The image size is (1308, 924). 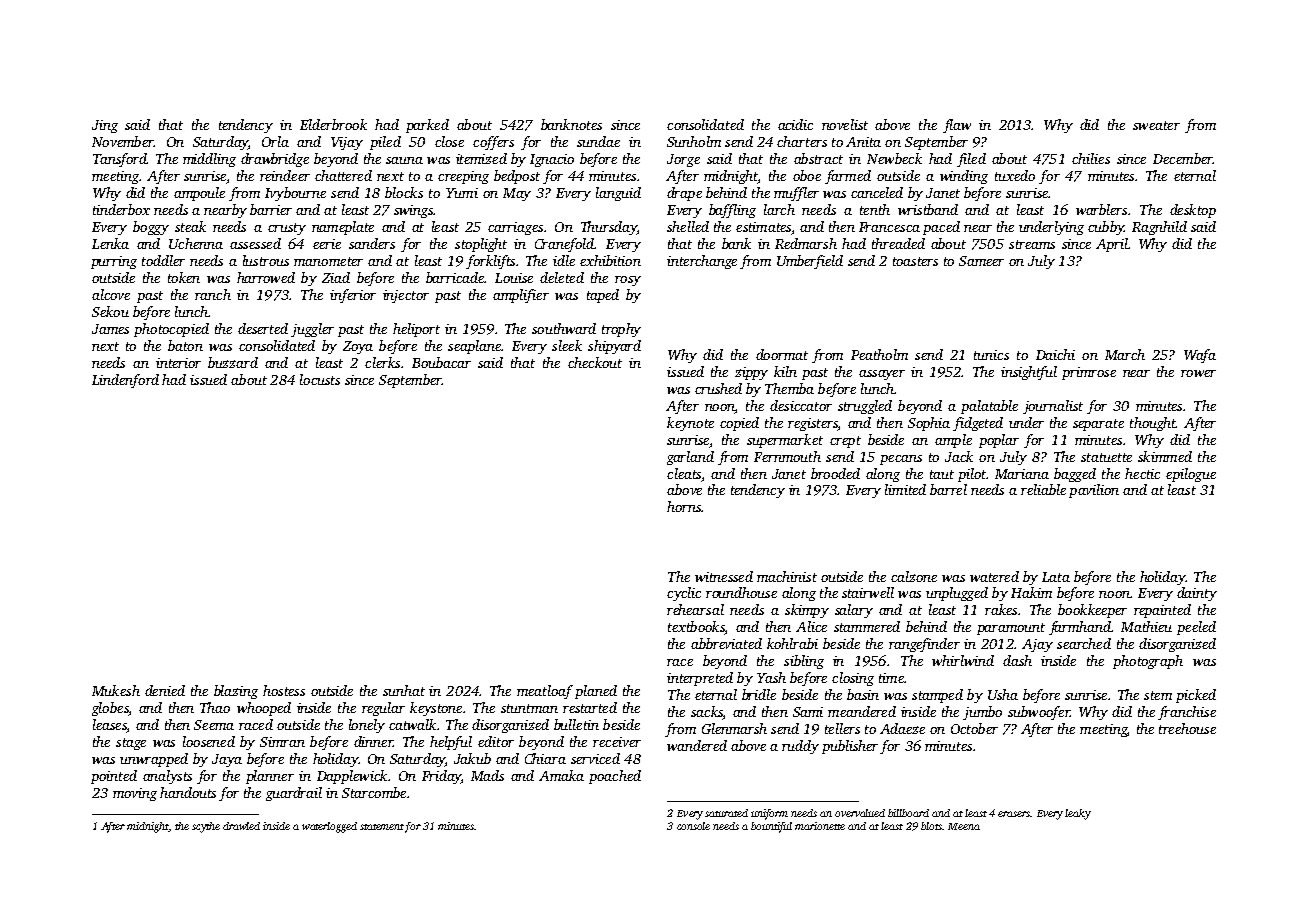 I want to click on flaw, so click(x=957, y=126).
